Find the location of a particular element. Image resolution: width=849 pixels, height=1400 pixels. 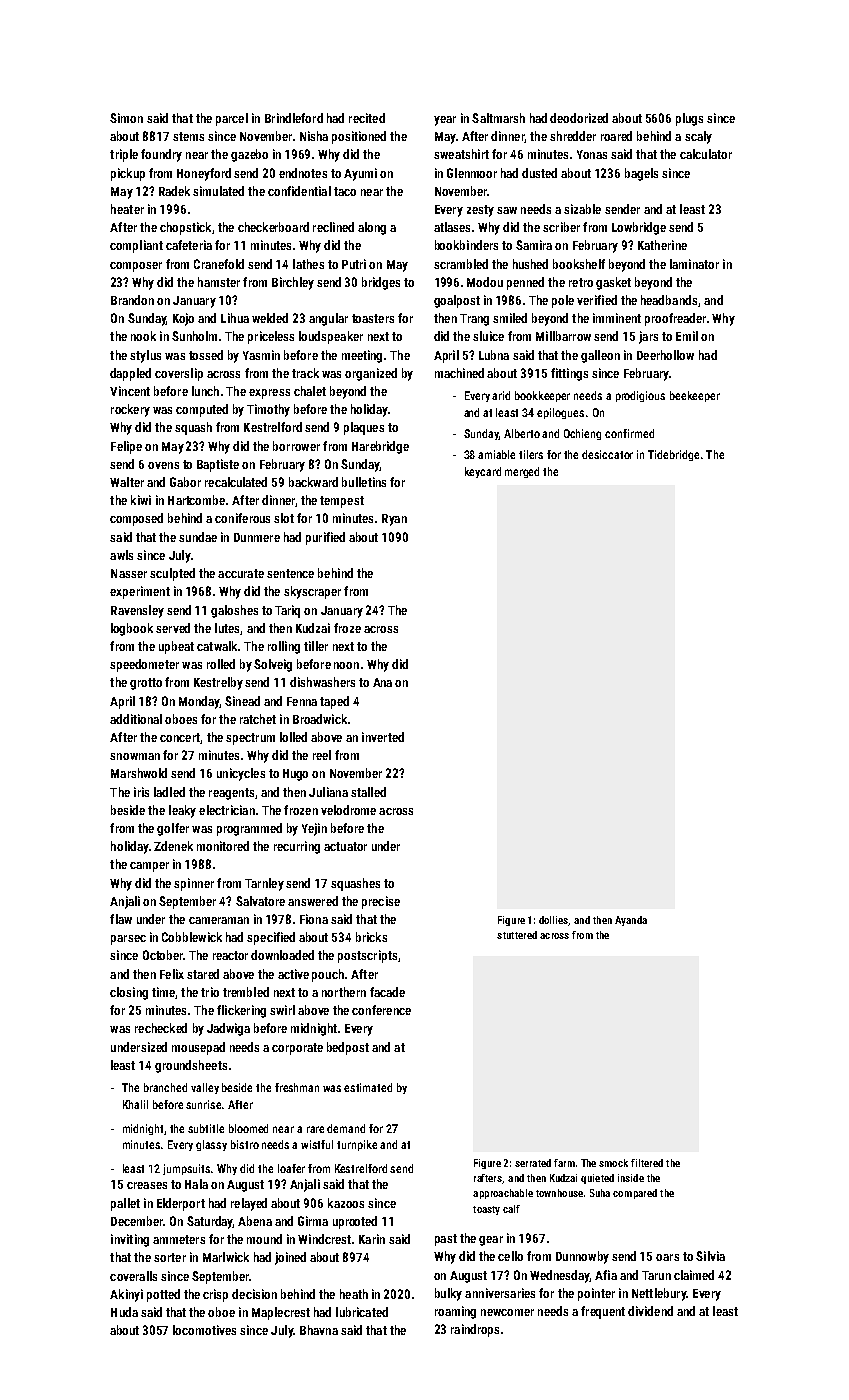

camper is located at coordinates (149, 867).
